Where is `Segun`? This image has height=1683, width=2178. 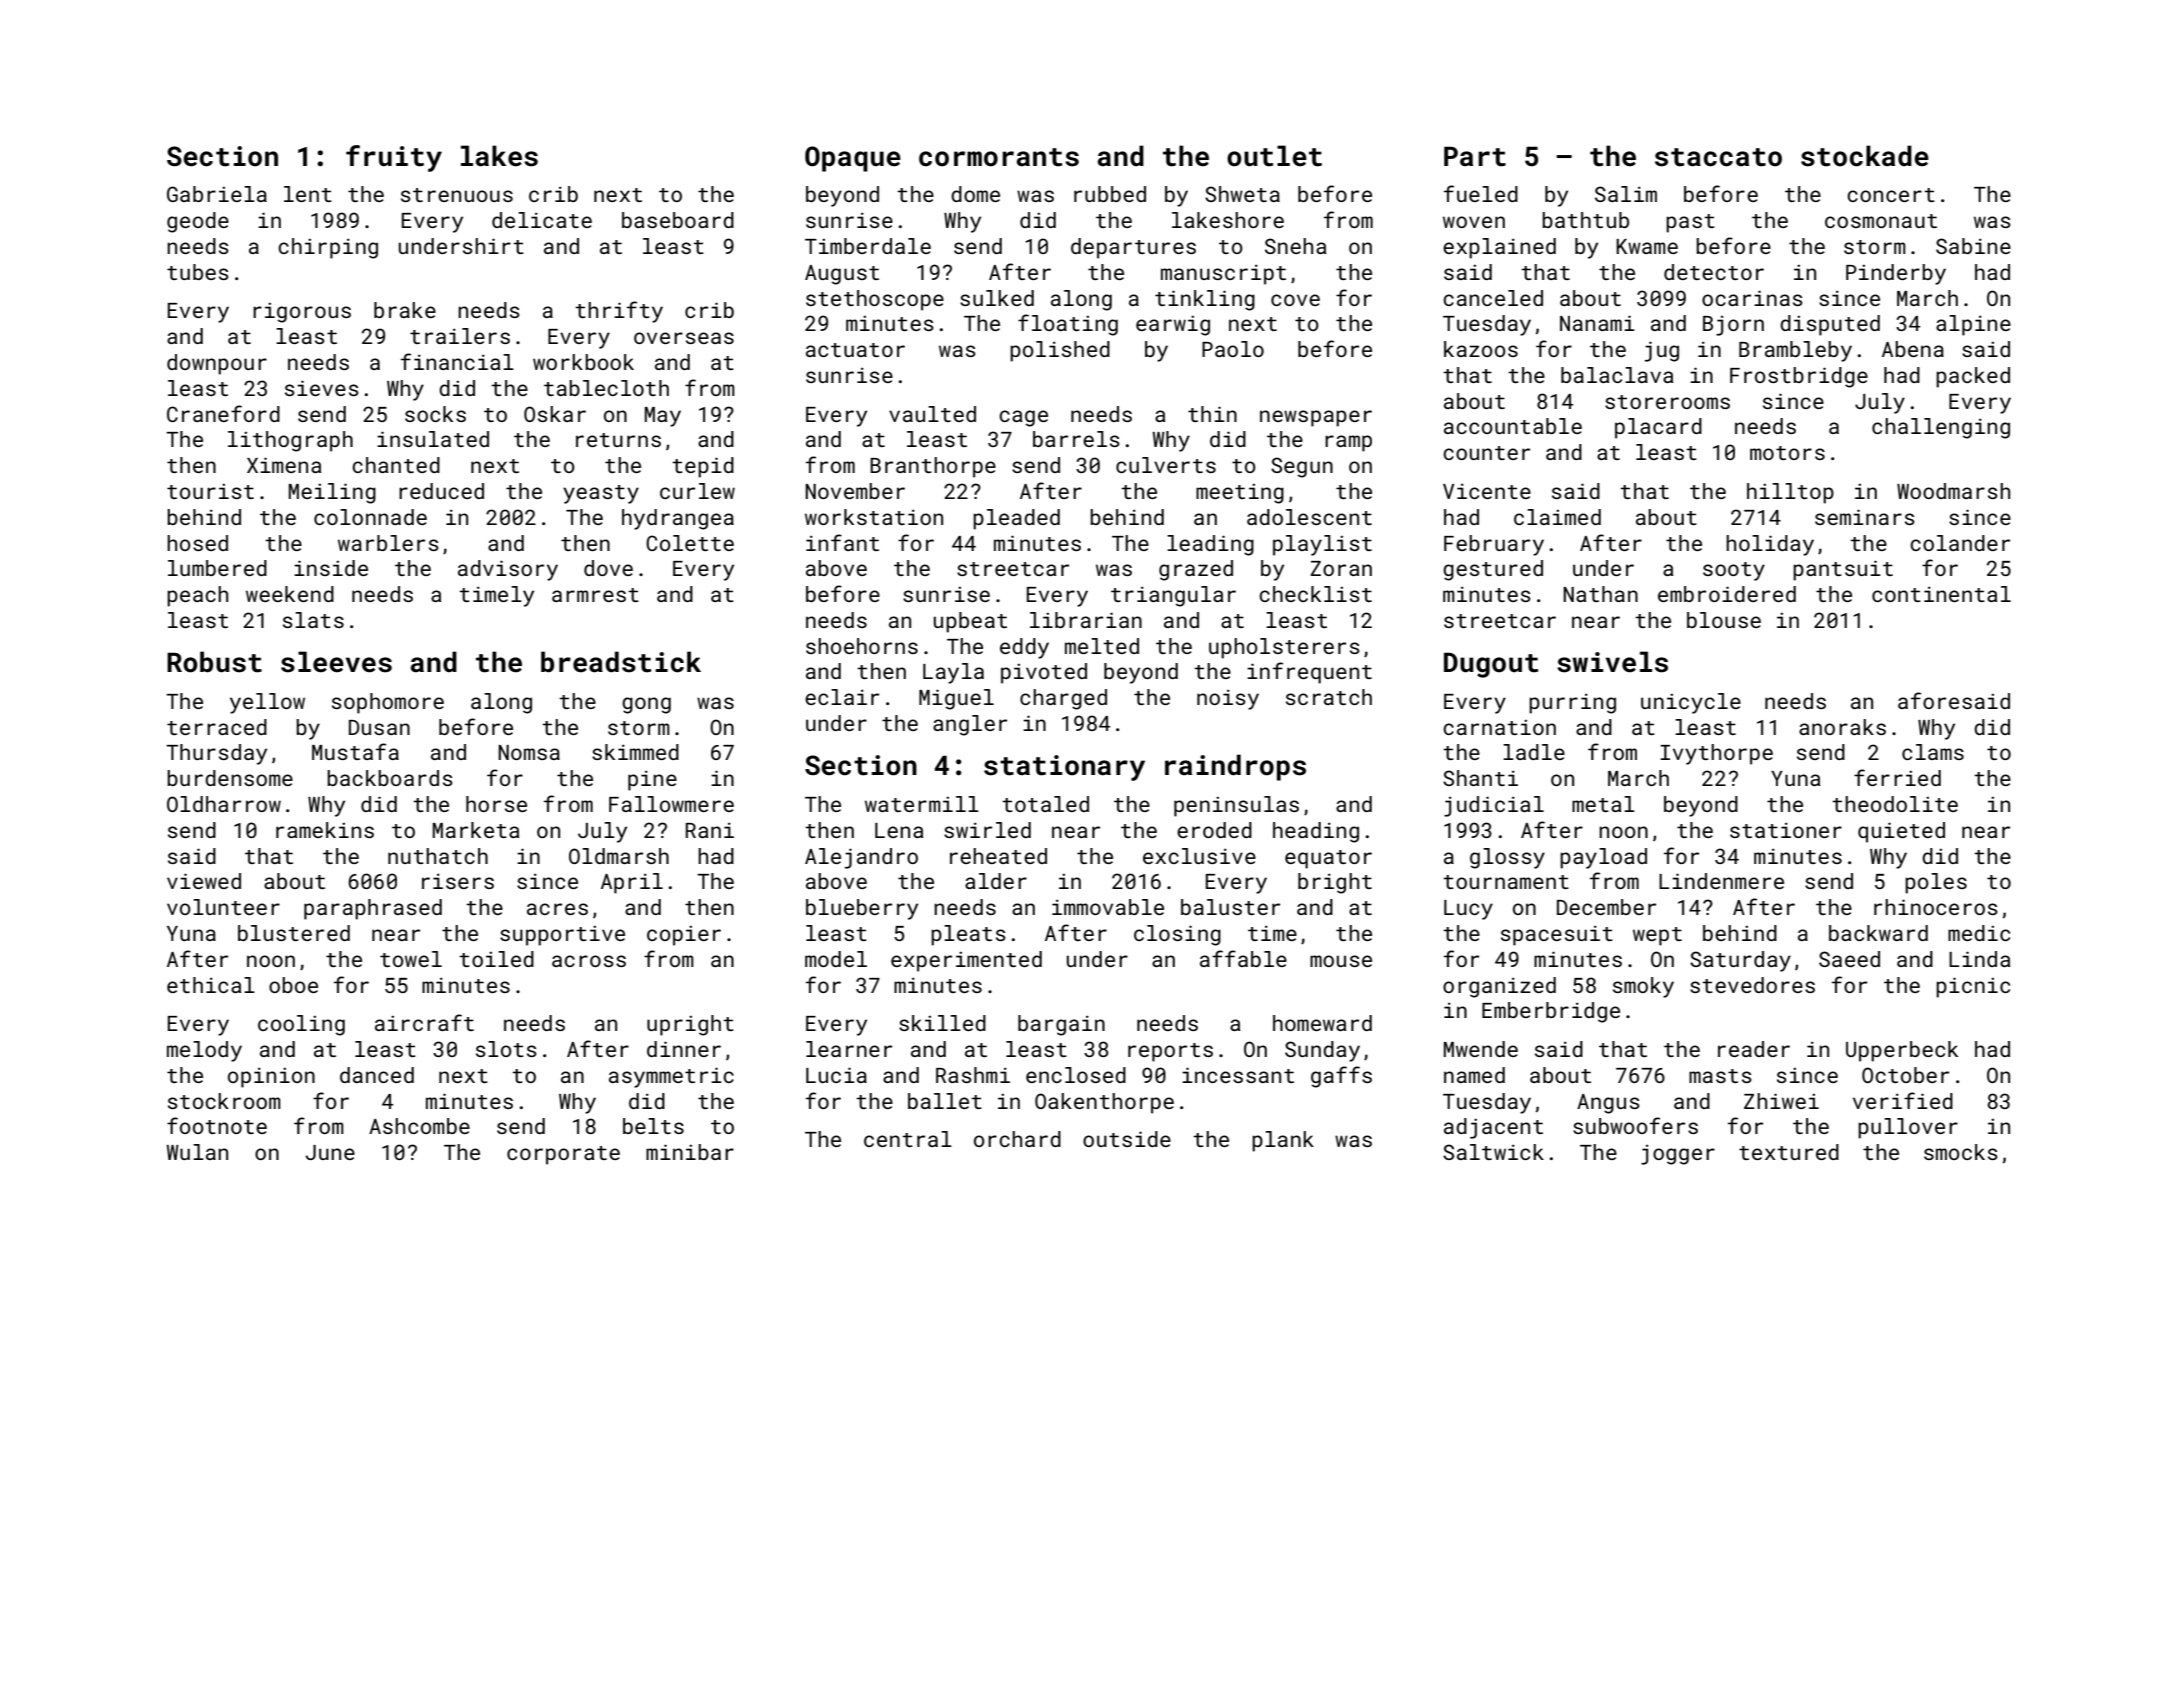 Segun is located at coordinates (1302, 467).
